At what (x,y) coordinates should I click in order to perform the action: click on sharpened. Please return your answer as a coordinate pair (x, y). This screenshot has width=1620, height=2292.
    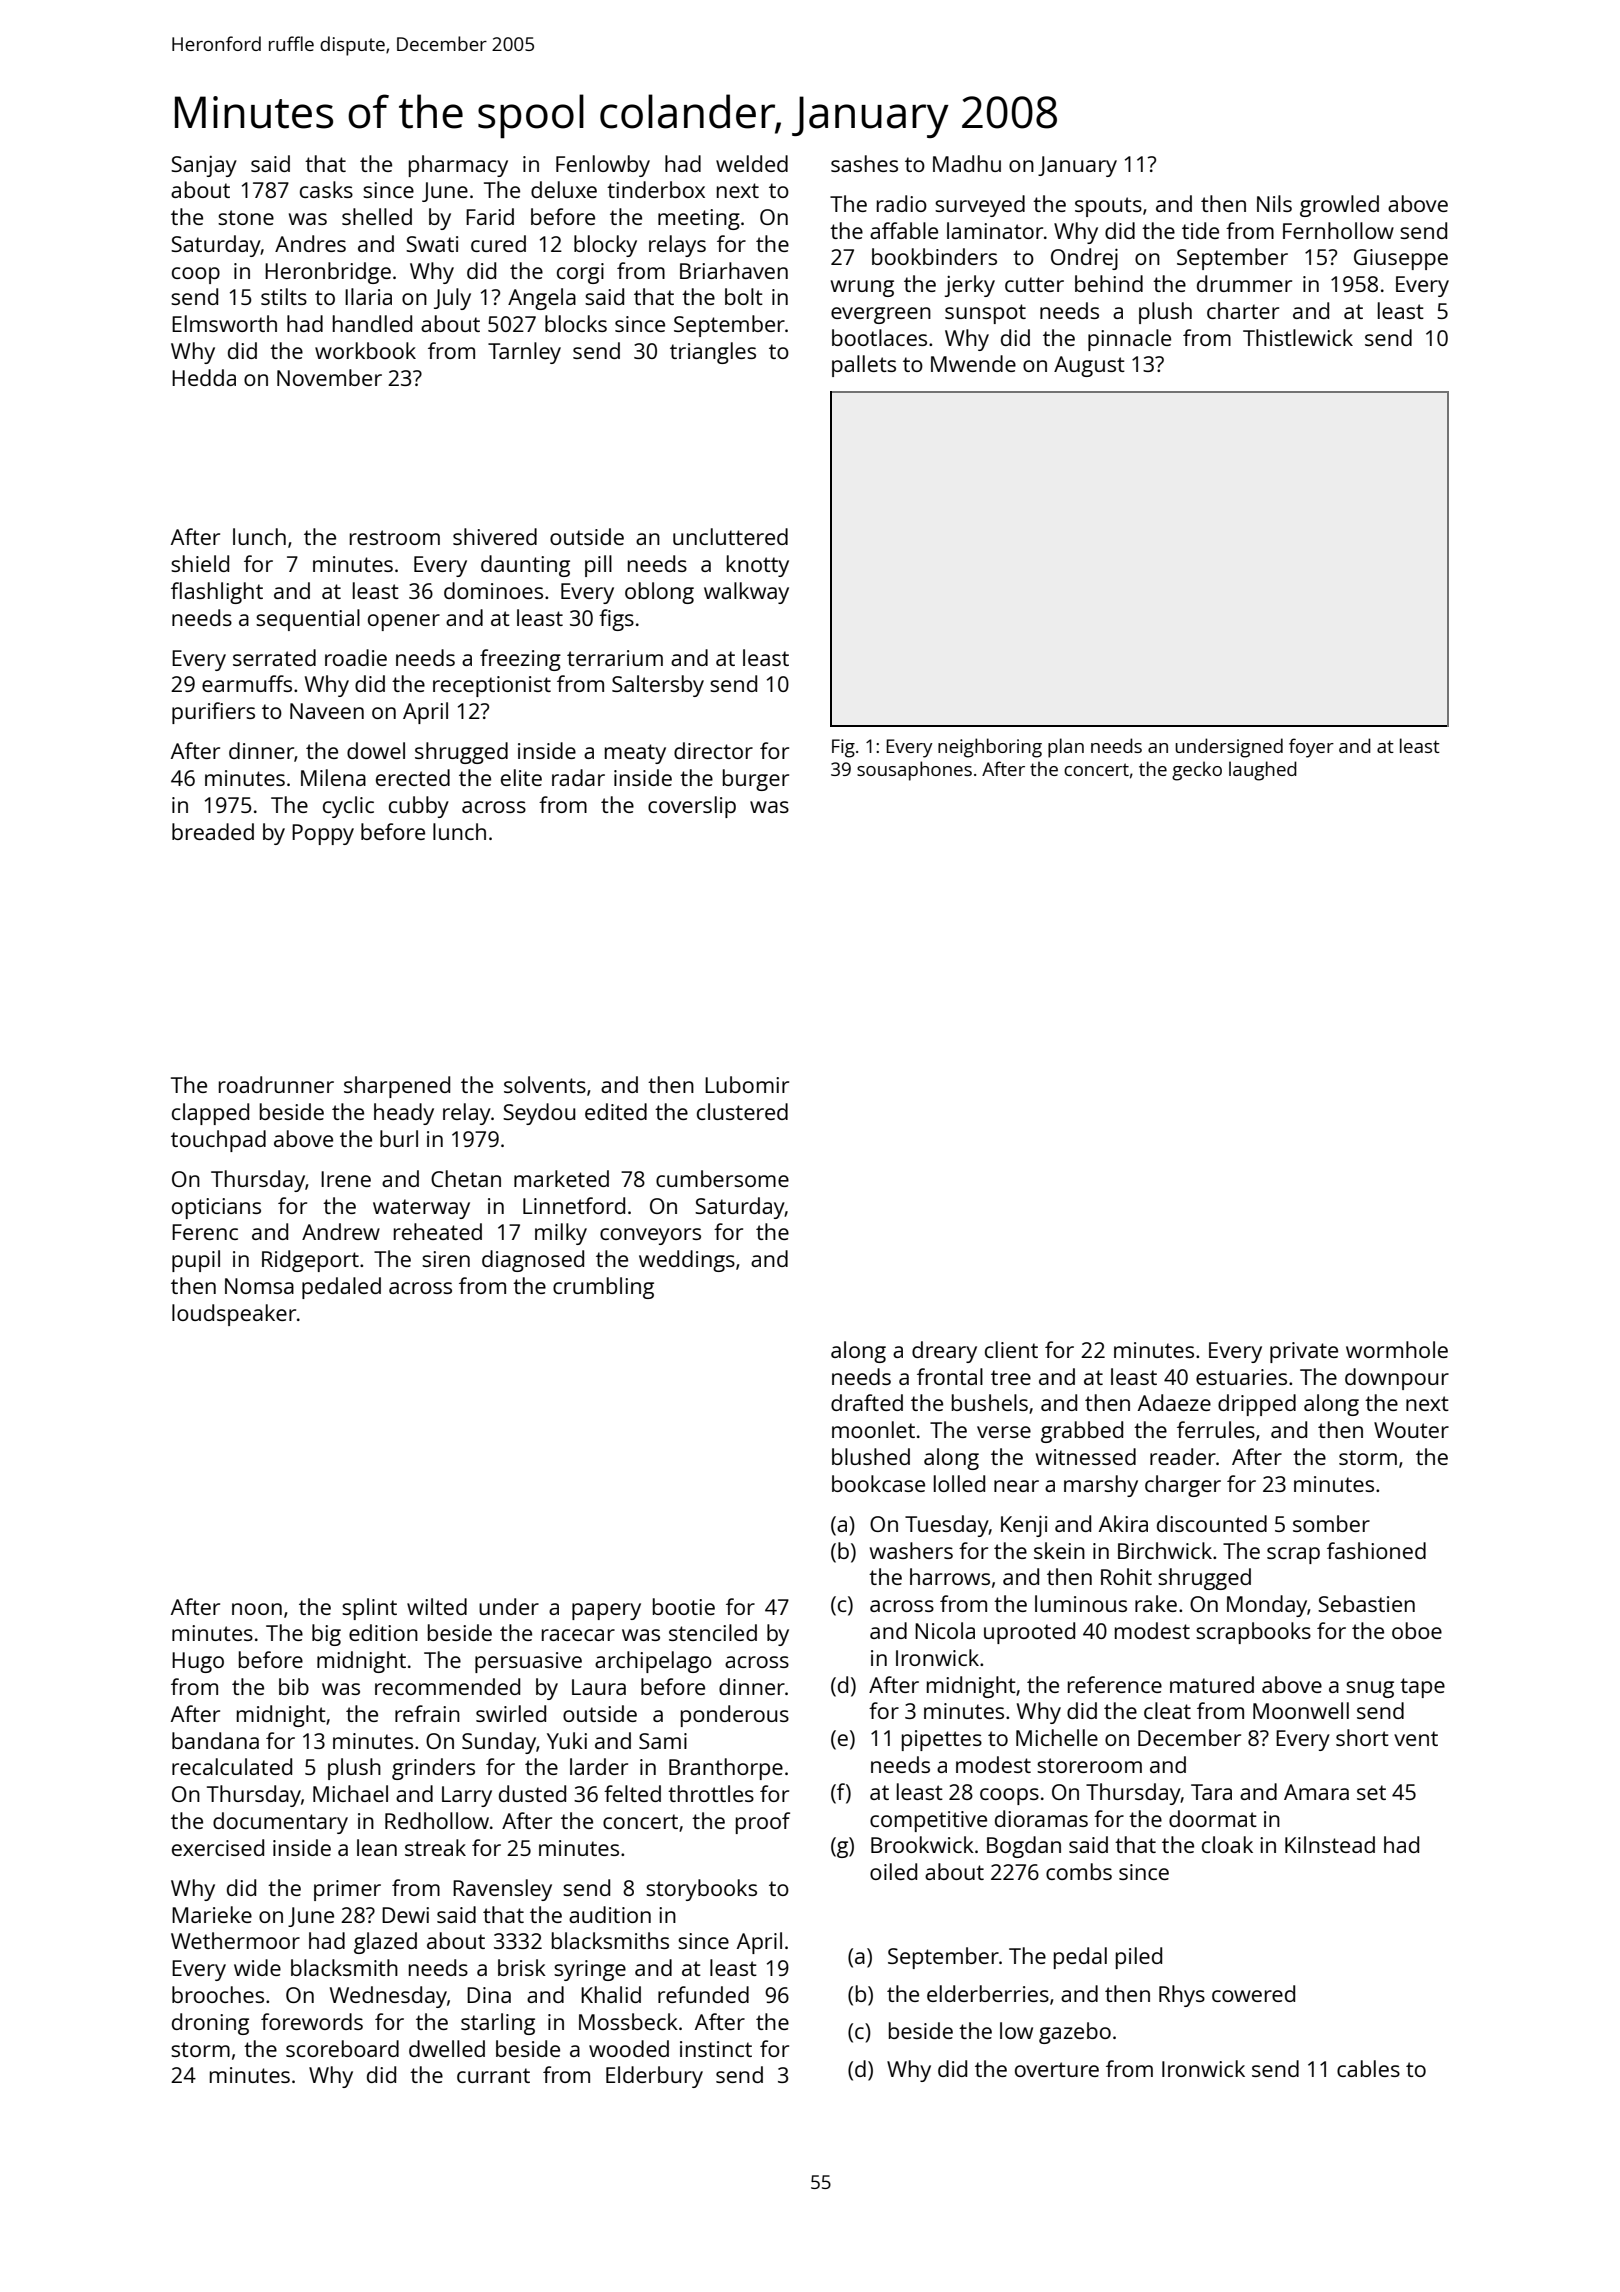
    Looking at the image, I should click on (397, 1087).
